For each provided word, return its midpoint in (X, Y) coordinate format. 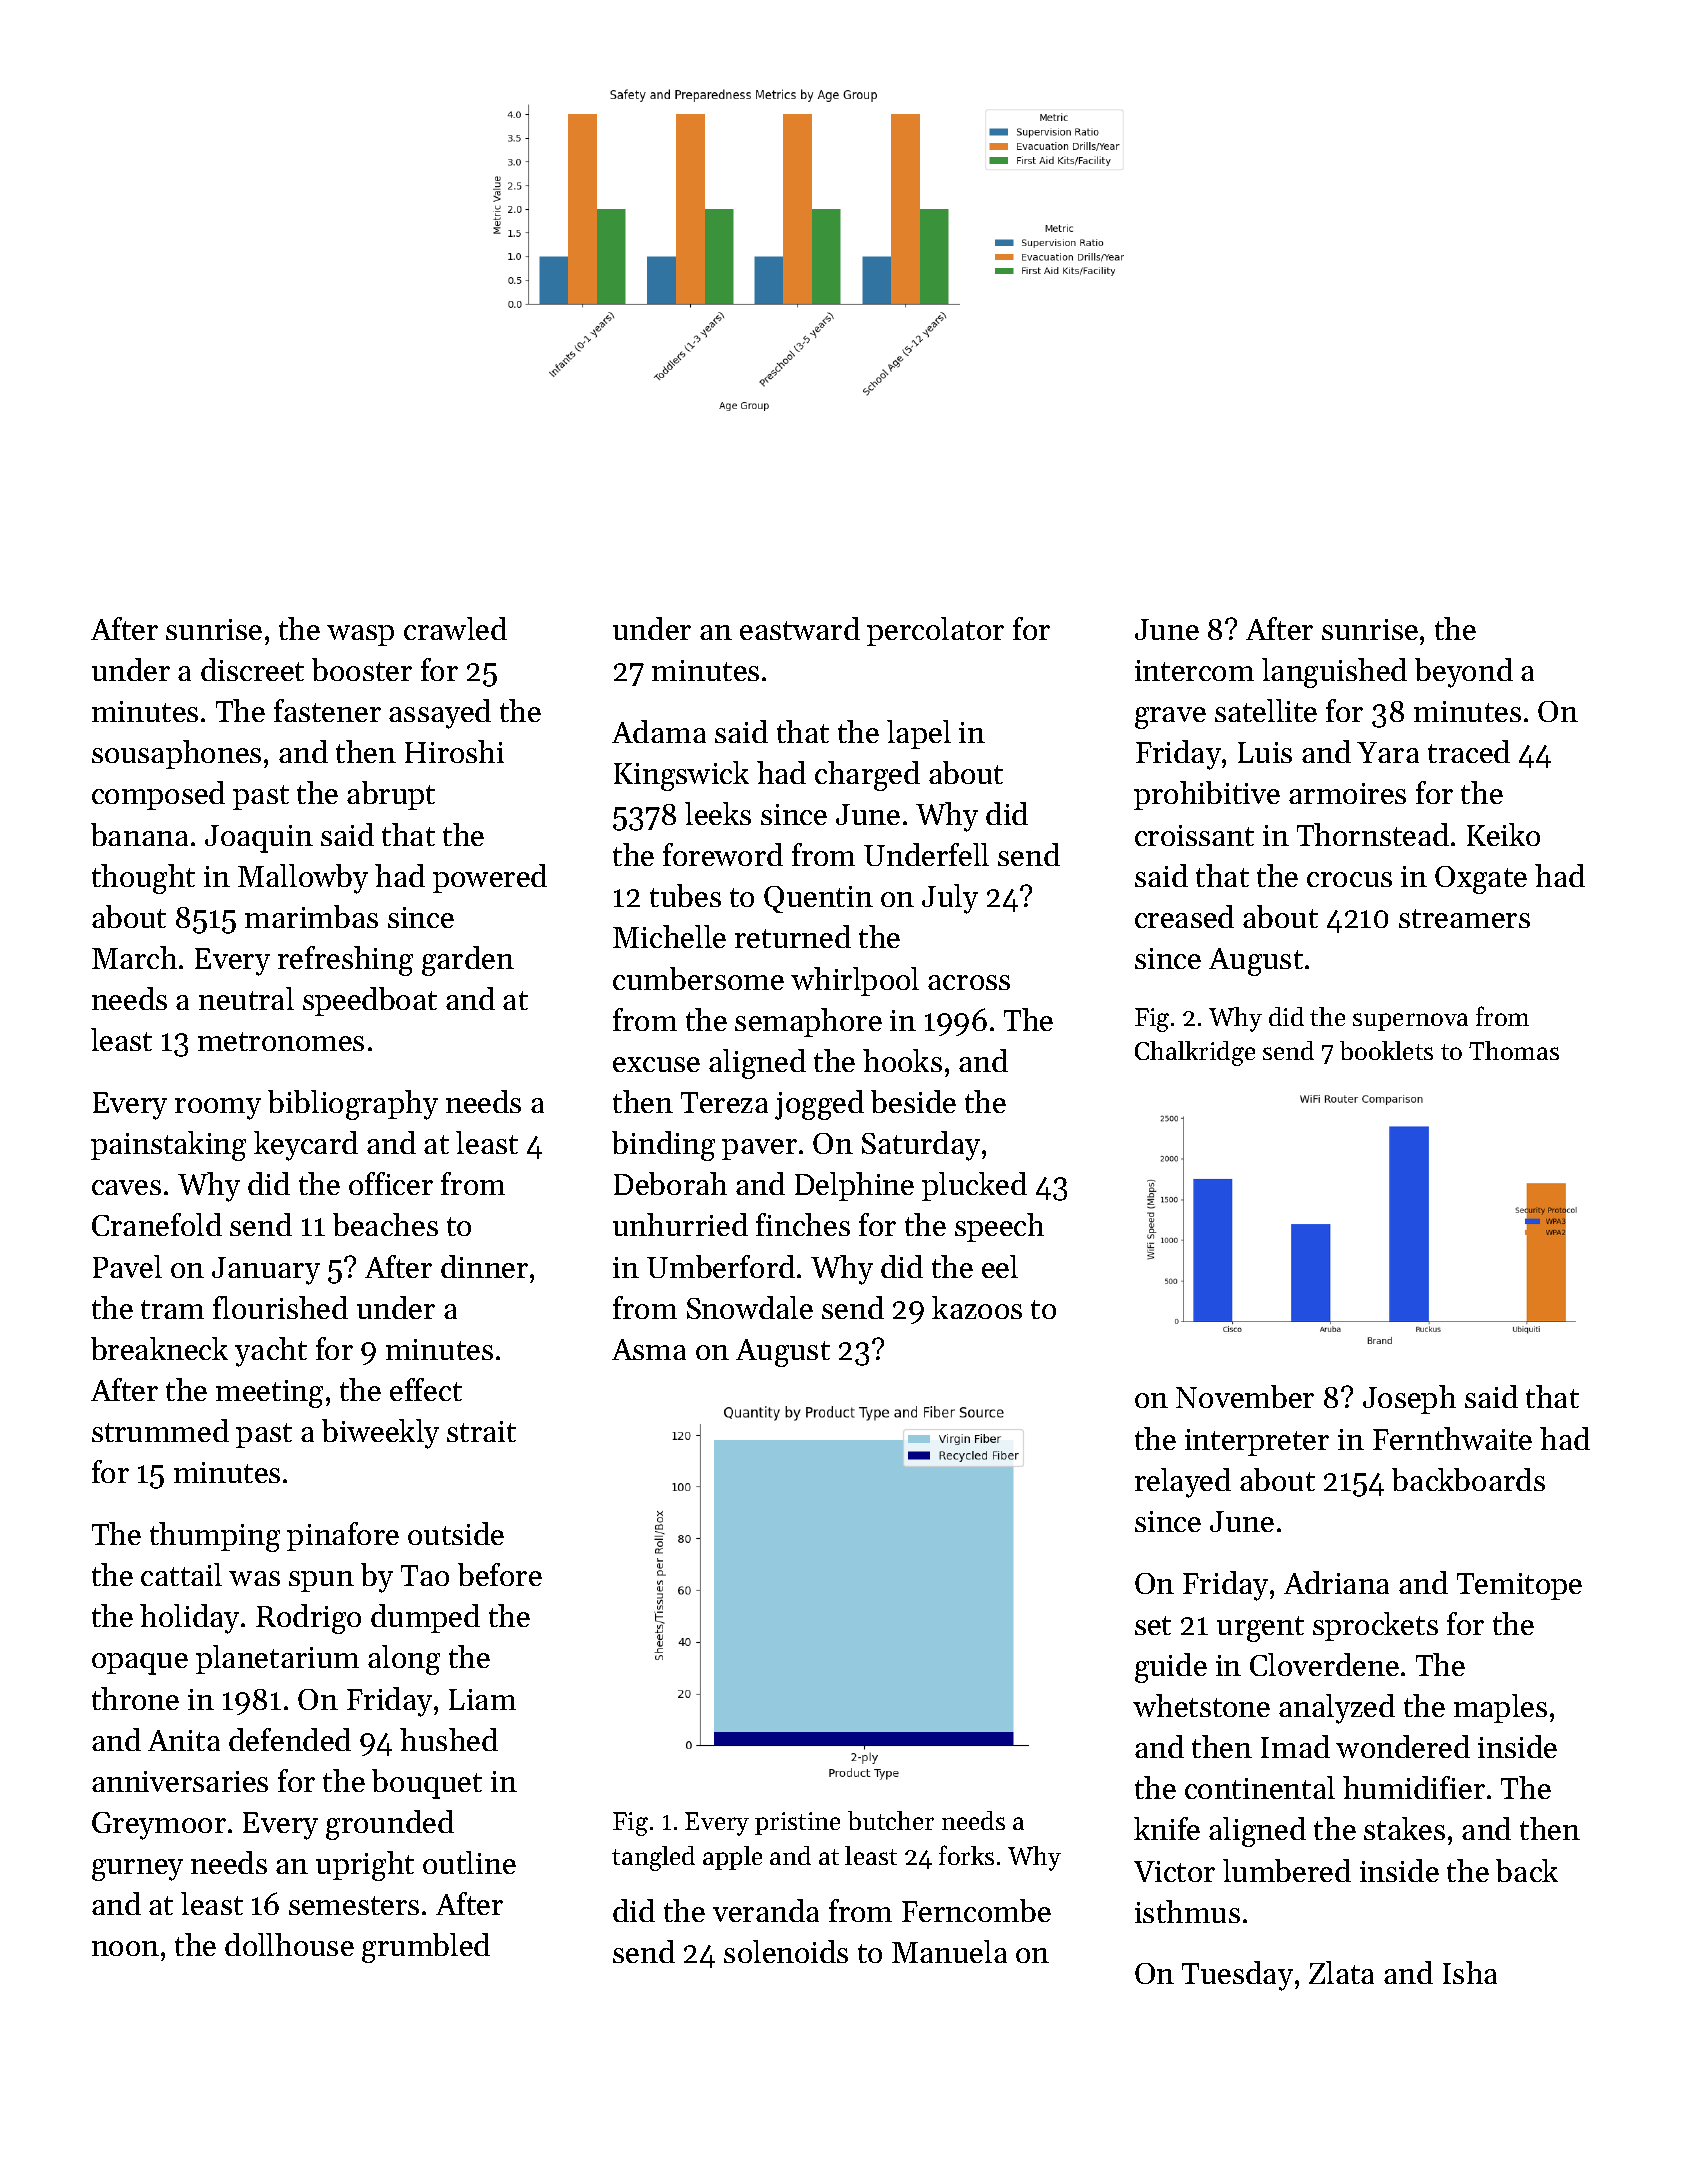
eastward (800, 628)
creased (1184, 916)
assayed (440, 714)
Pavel (127, 1266)
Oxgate (1481, 880)
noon (125, 1948)
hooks (902, 1060)
